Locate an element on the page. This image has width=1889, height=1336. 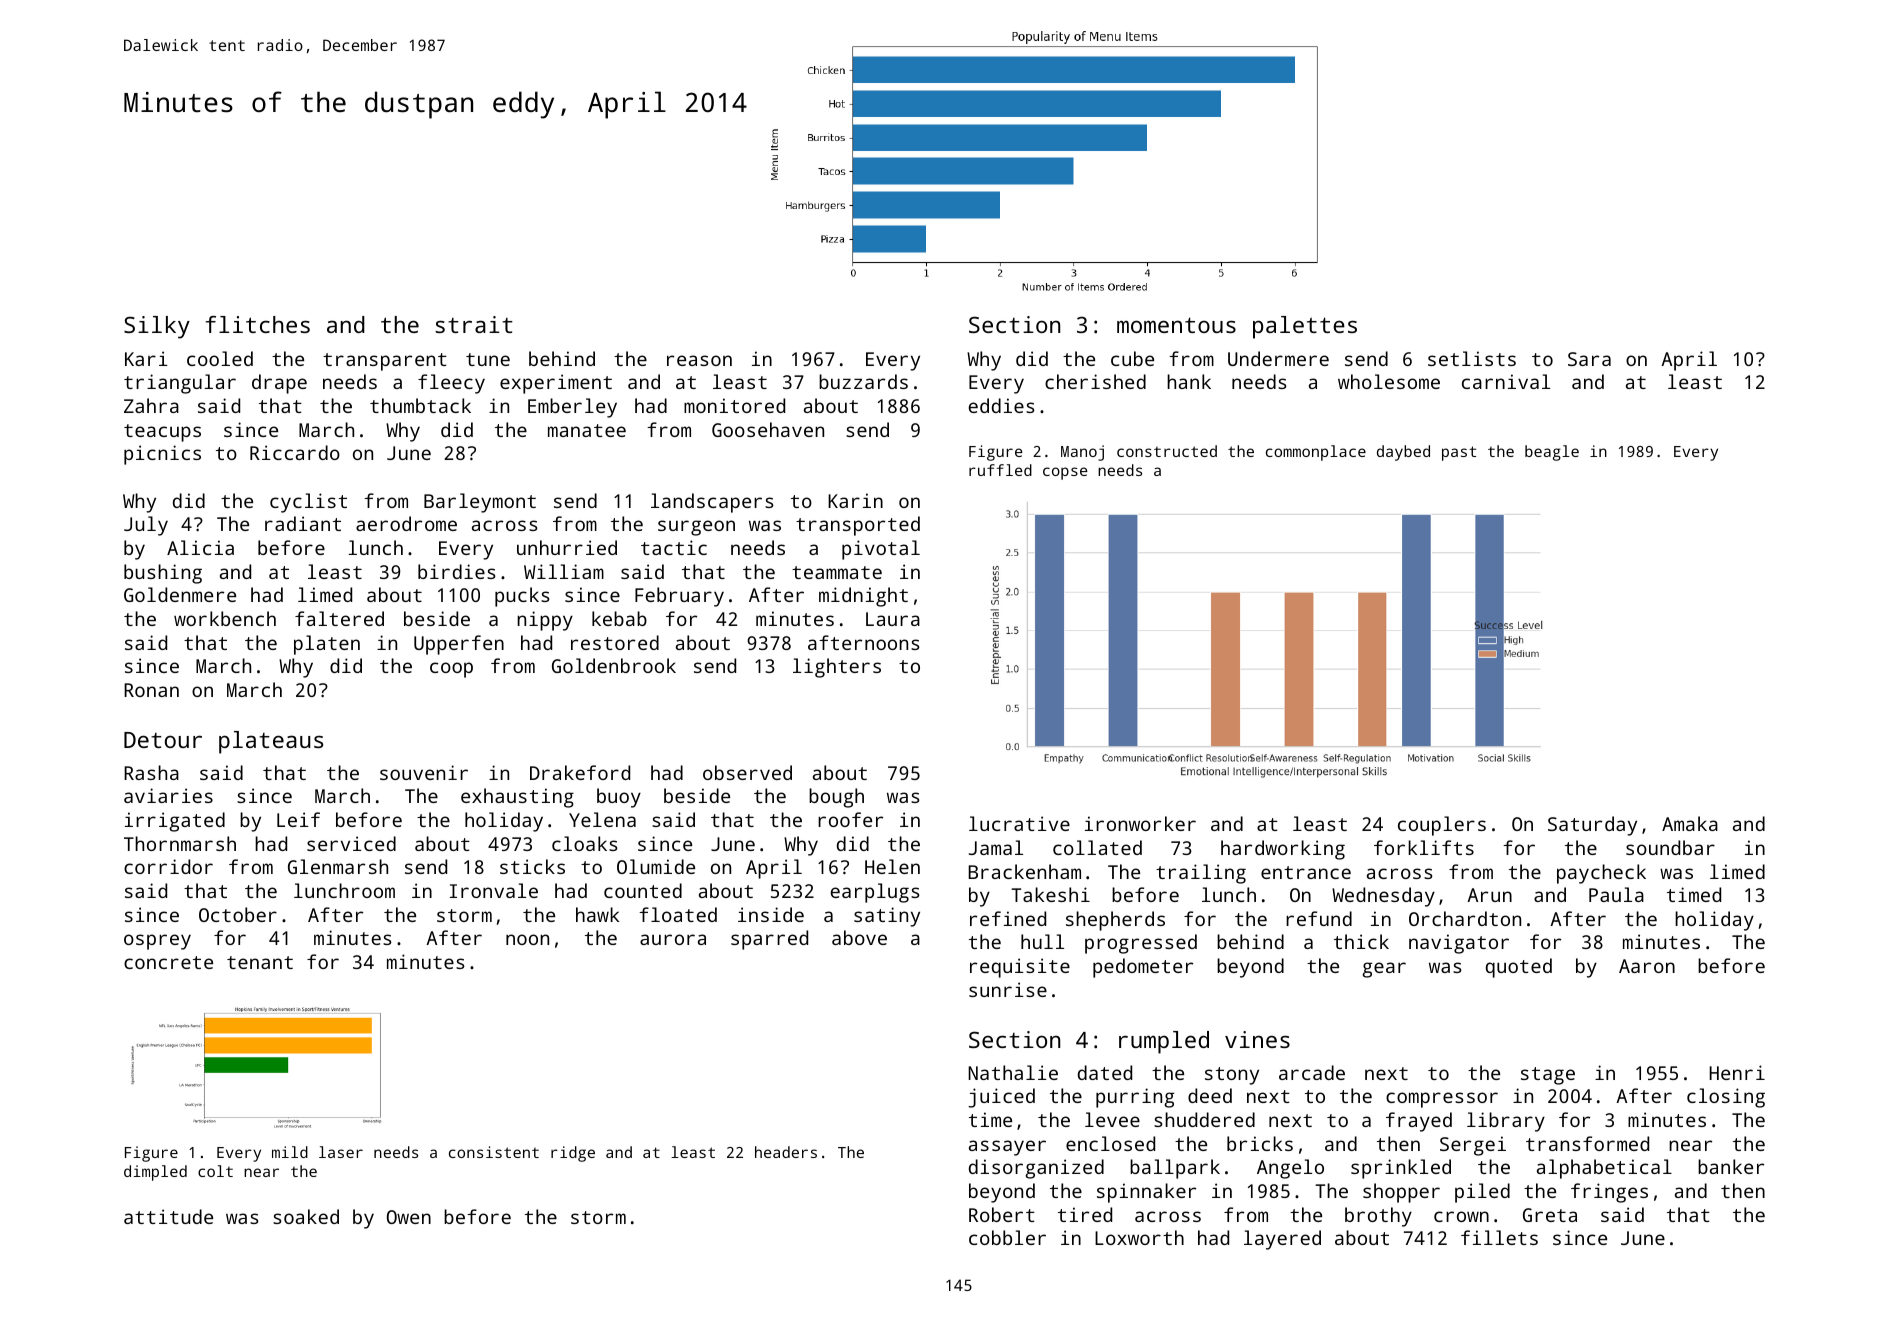
strait is located at coordinates (474, 324).
